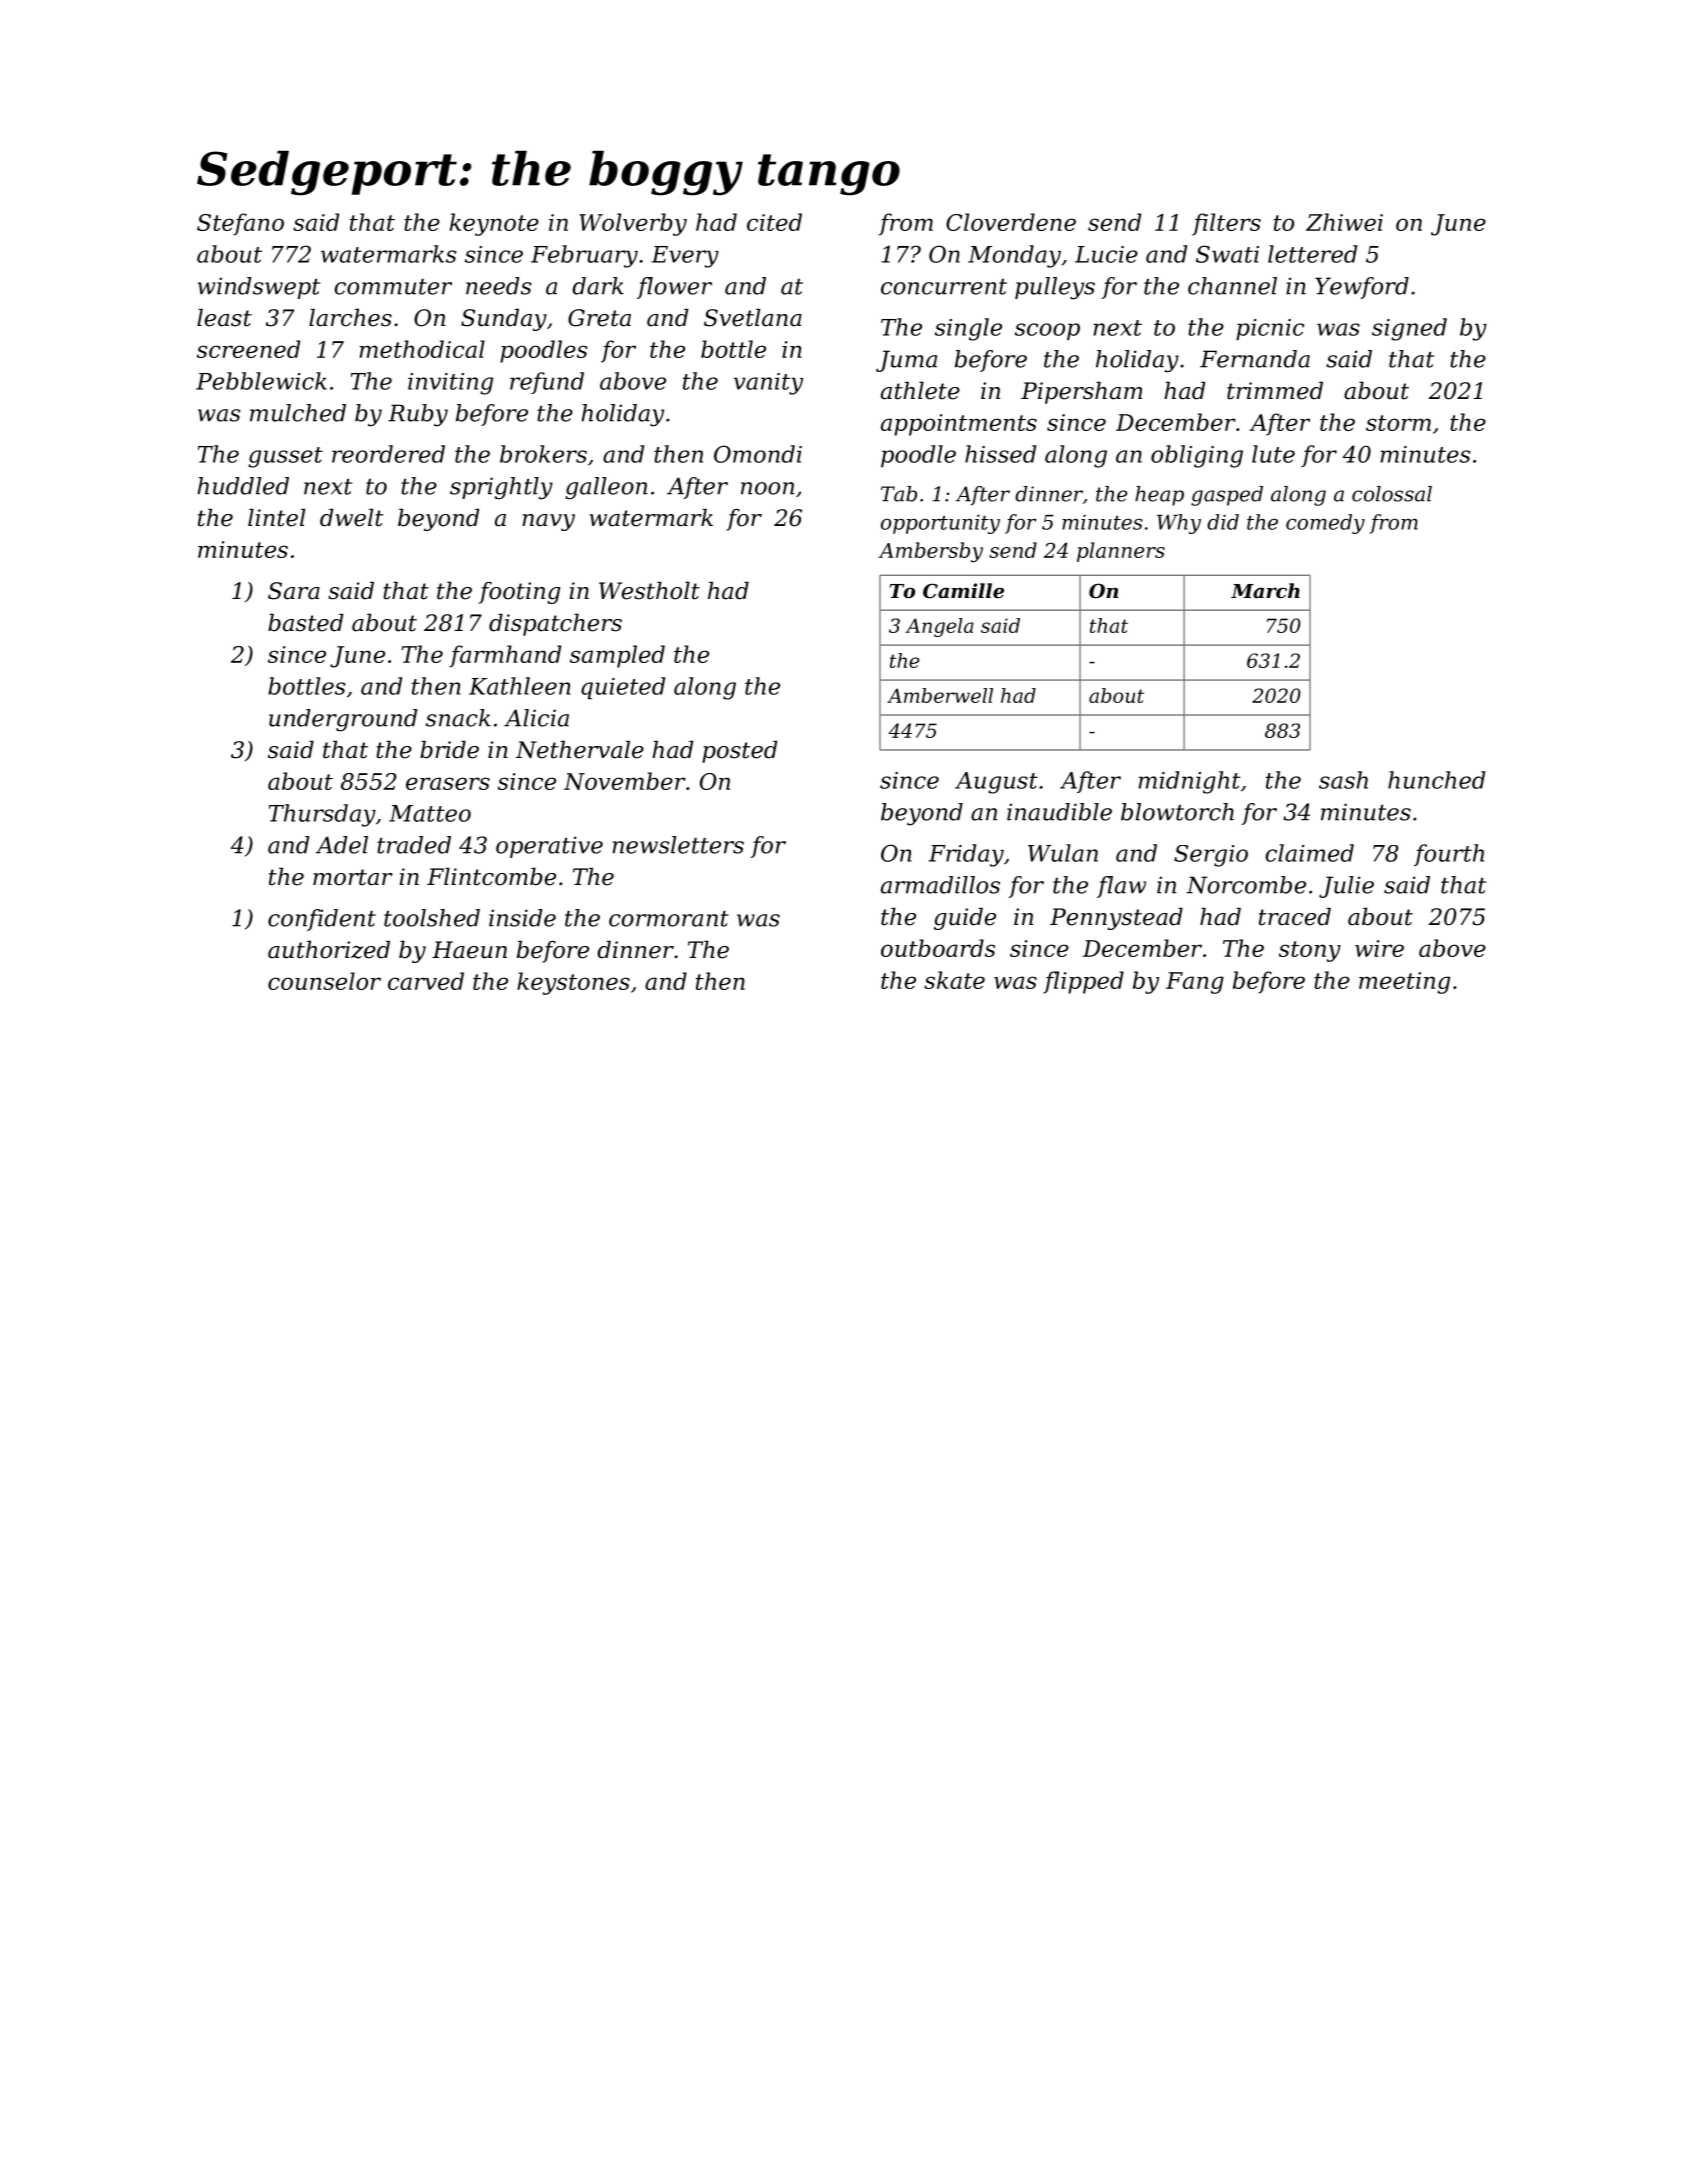 The width and height of the page is (1683, 2178). I want to click on fourth, so click(1449, 855).
